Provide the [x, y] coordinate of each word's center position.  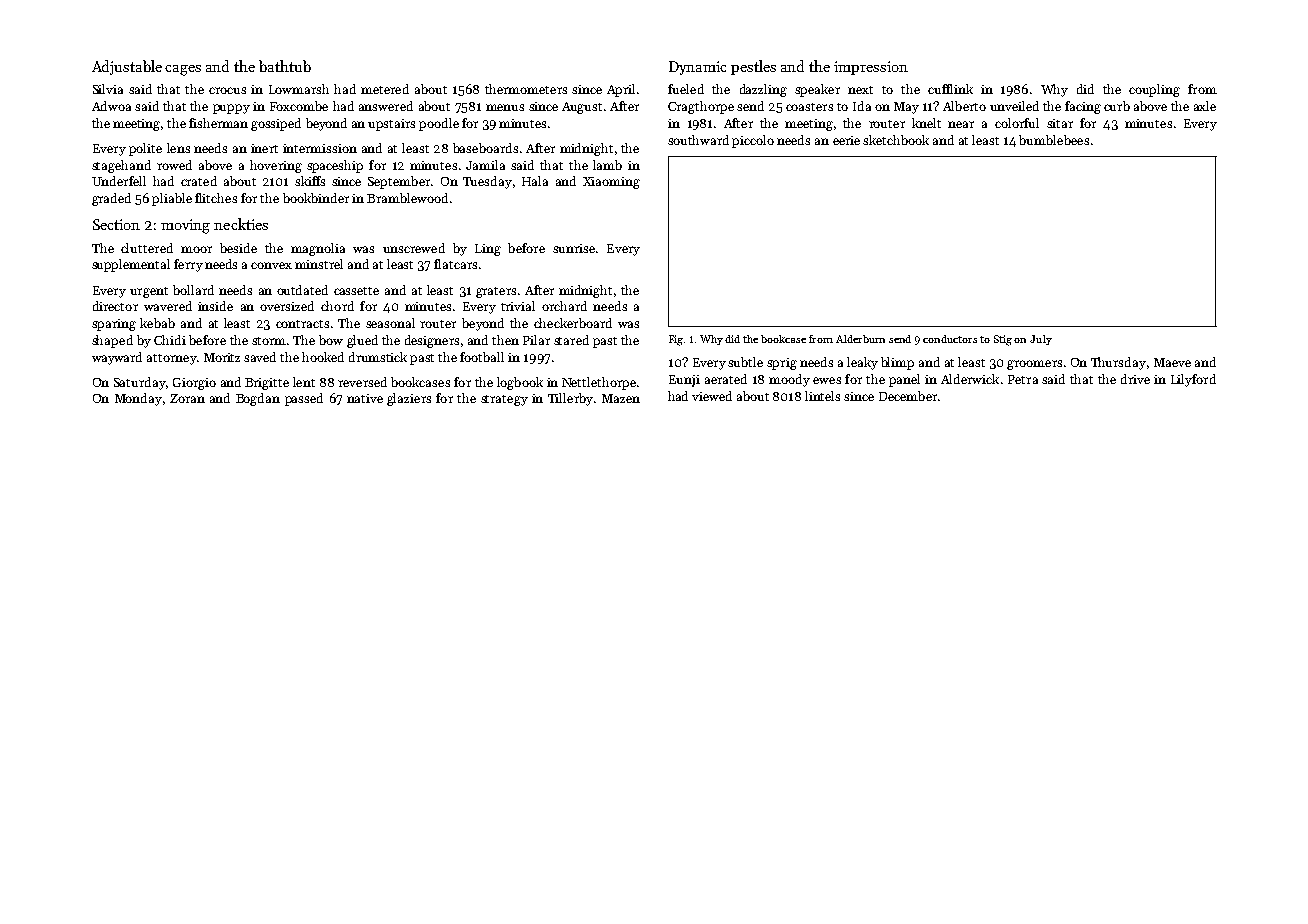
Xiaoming [611, 183]
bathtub [285, 66]
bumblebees [1054, 140]
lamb [607, 165]
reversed [362, 382]
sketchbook [896, 140]
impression [871, 68]
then [505, 340]
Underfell [119, 181]
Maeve [1172, 362]
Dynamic [697, 68]
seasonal [390, 323]
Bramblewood [407, 198]
